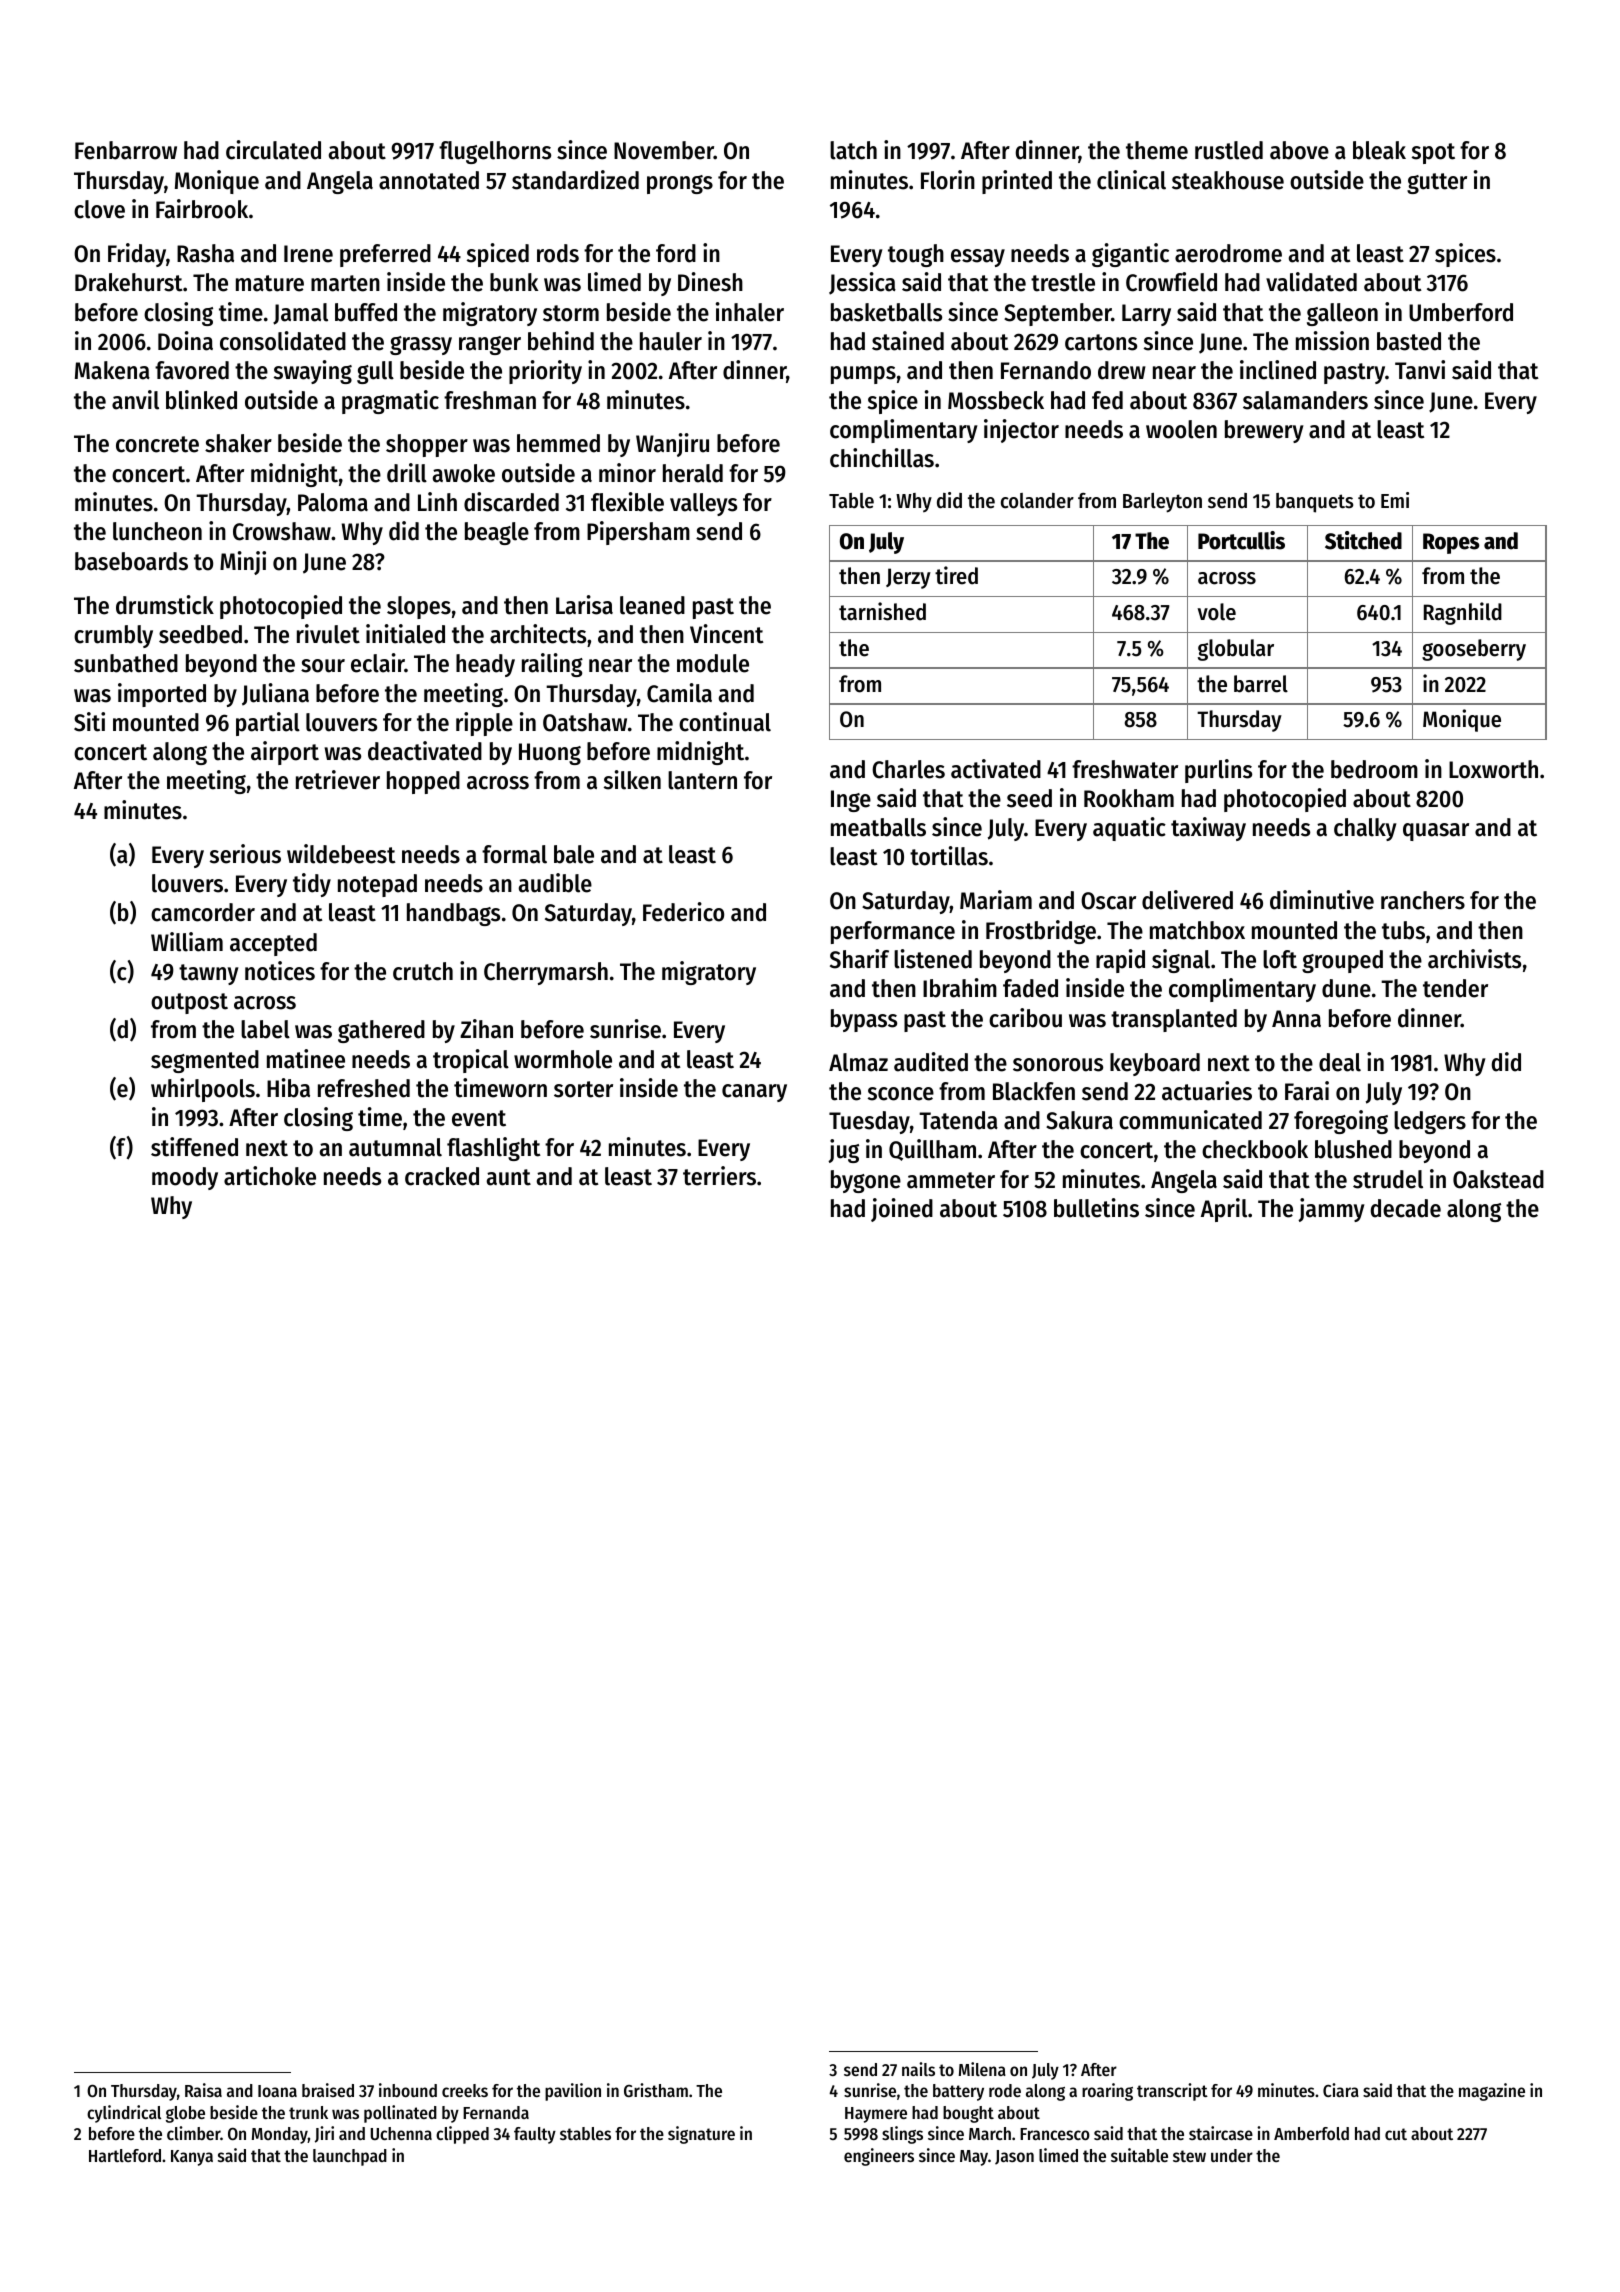 This screenshot has width=1620, height=2292. What do you see at coordinates (710, 282) in the screenshot?
I see `Dinesh` at bounding box center [710, 282].
